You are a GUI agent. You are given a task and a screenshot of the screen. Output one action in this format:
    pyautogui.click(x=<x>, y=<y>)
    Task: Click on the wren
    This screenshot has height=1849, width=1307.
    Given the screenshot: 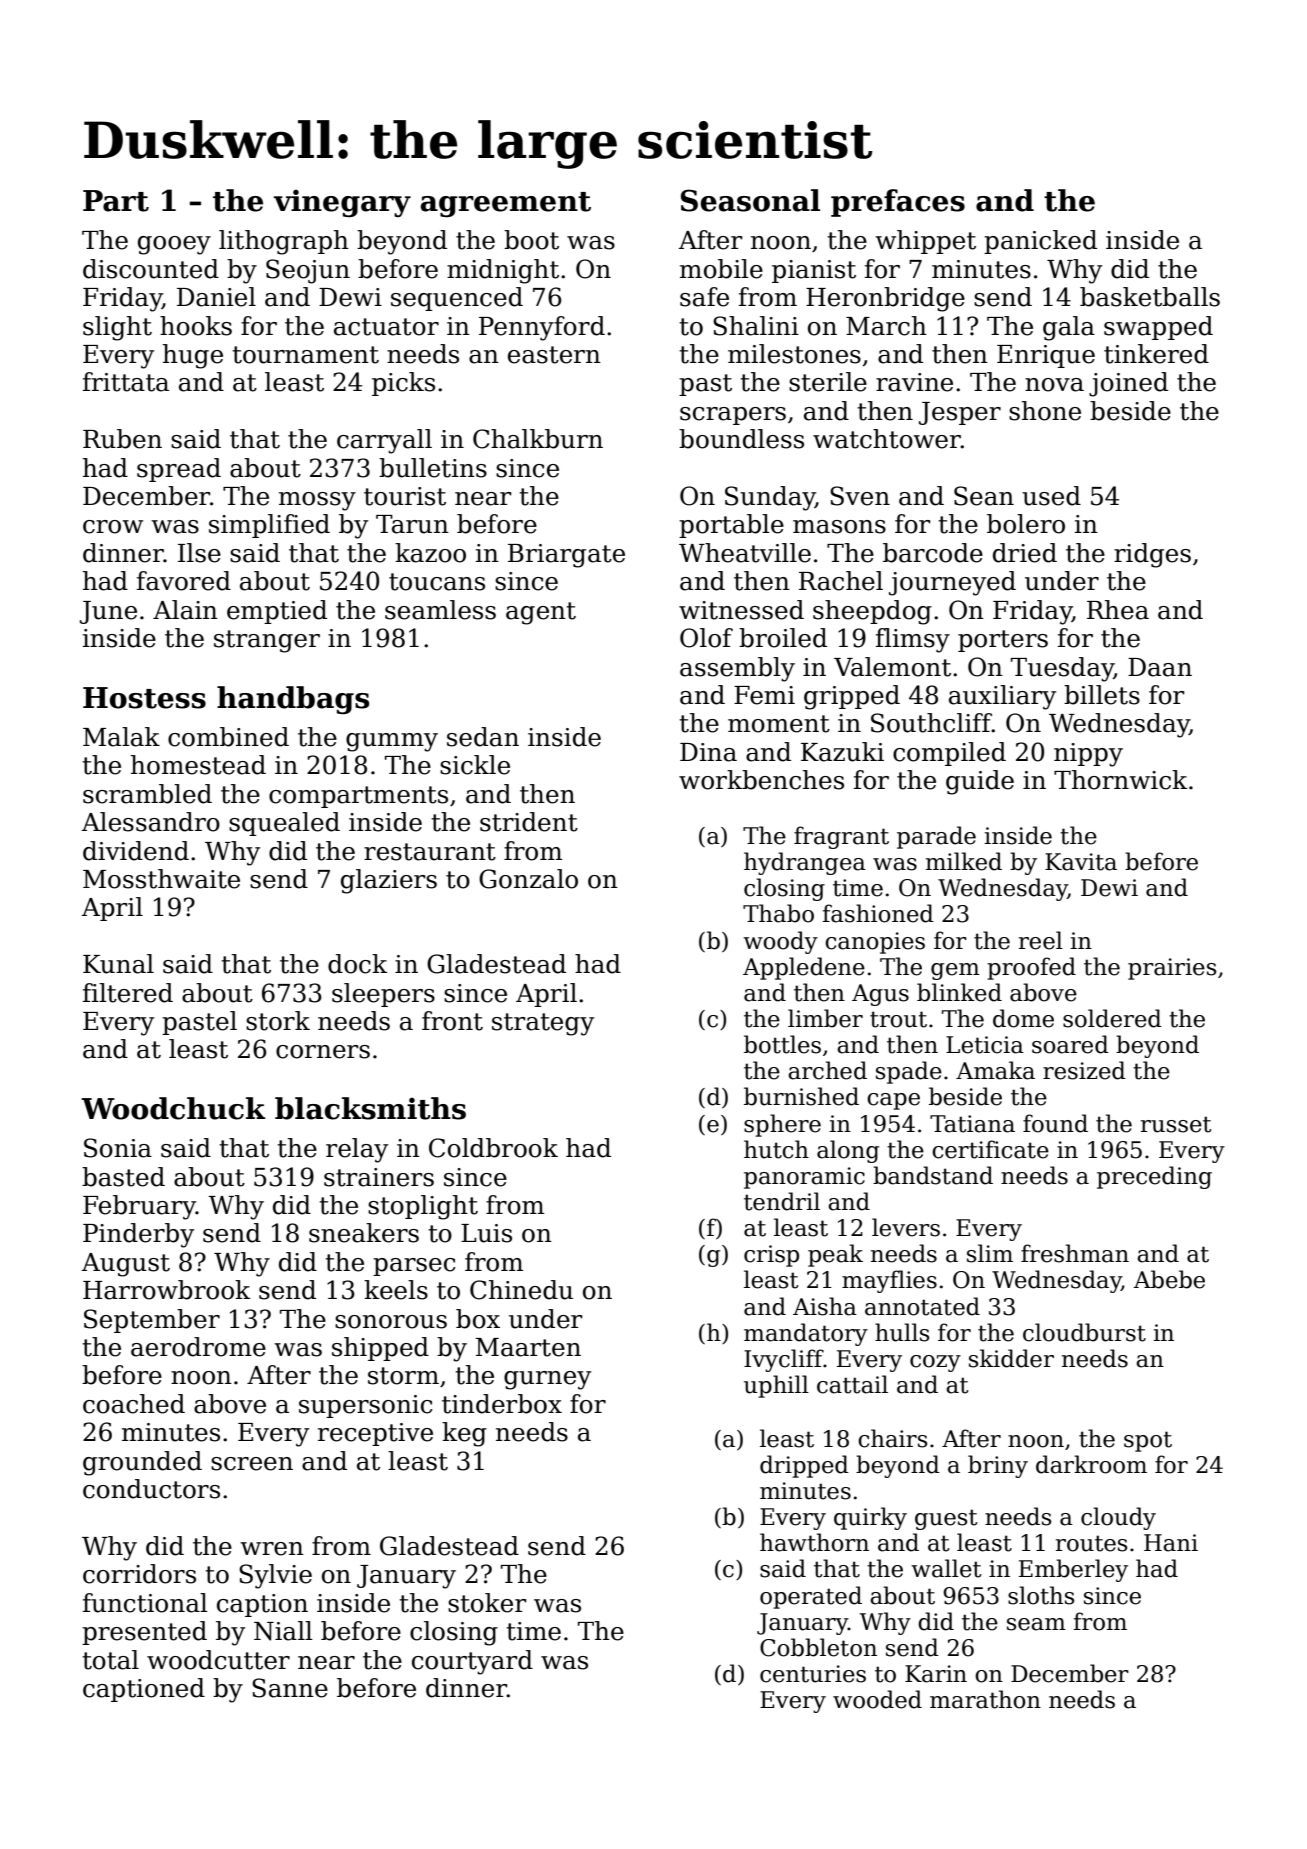 What is the action you would take?
    pyautogui.click(x=272, y=1549)
